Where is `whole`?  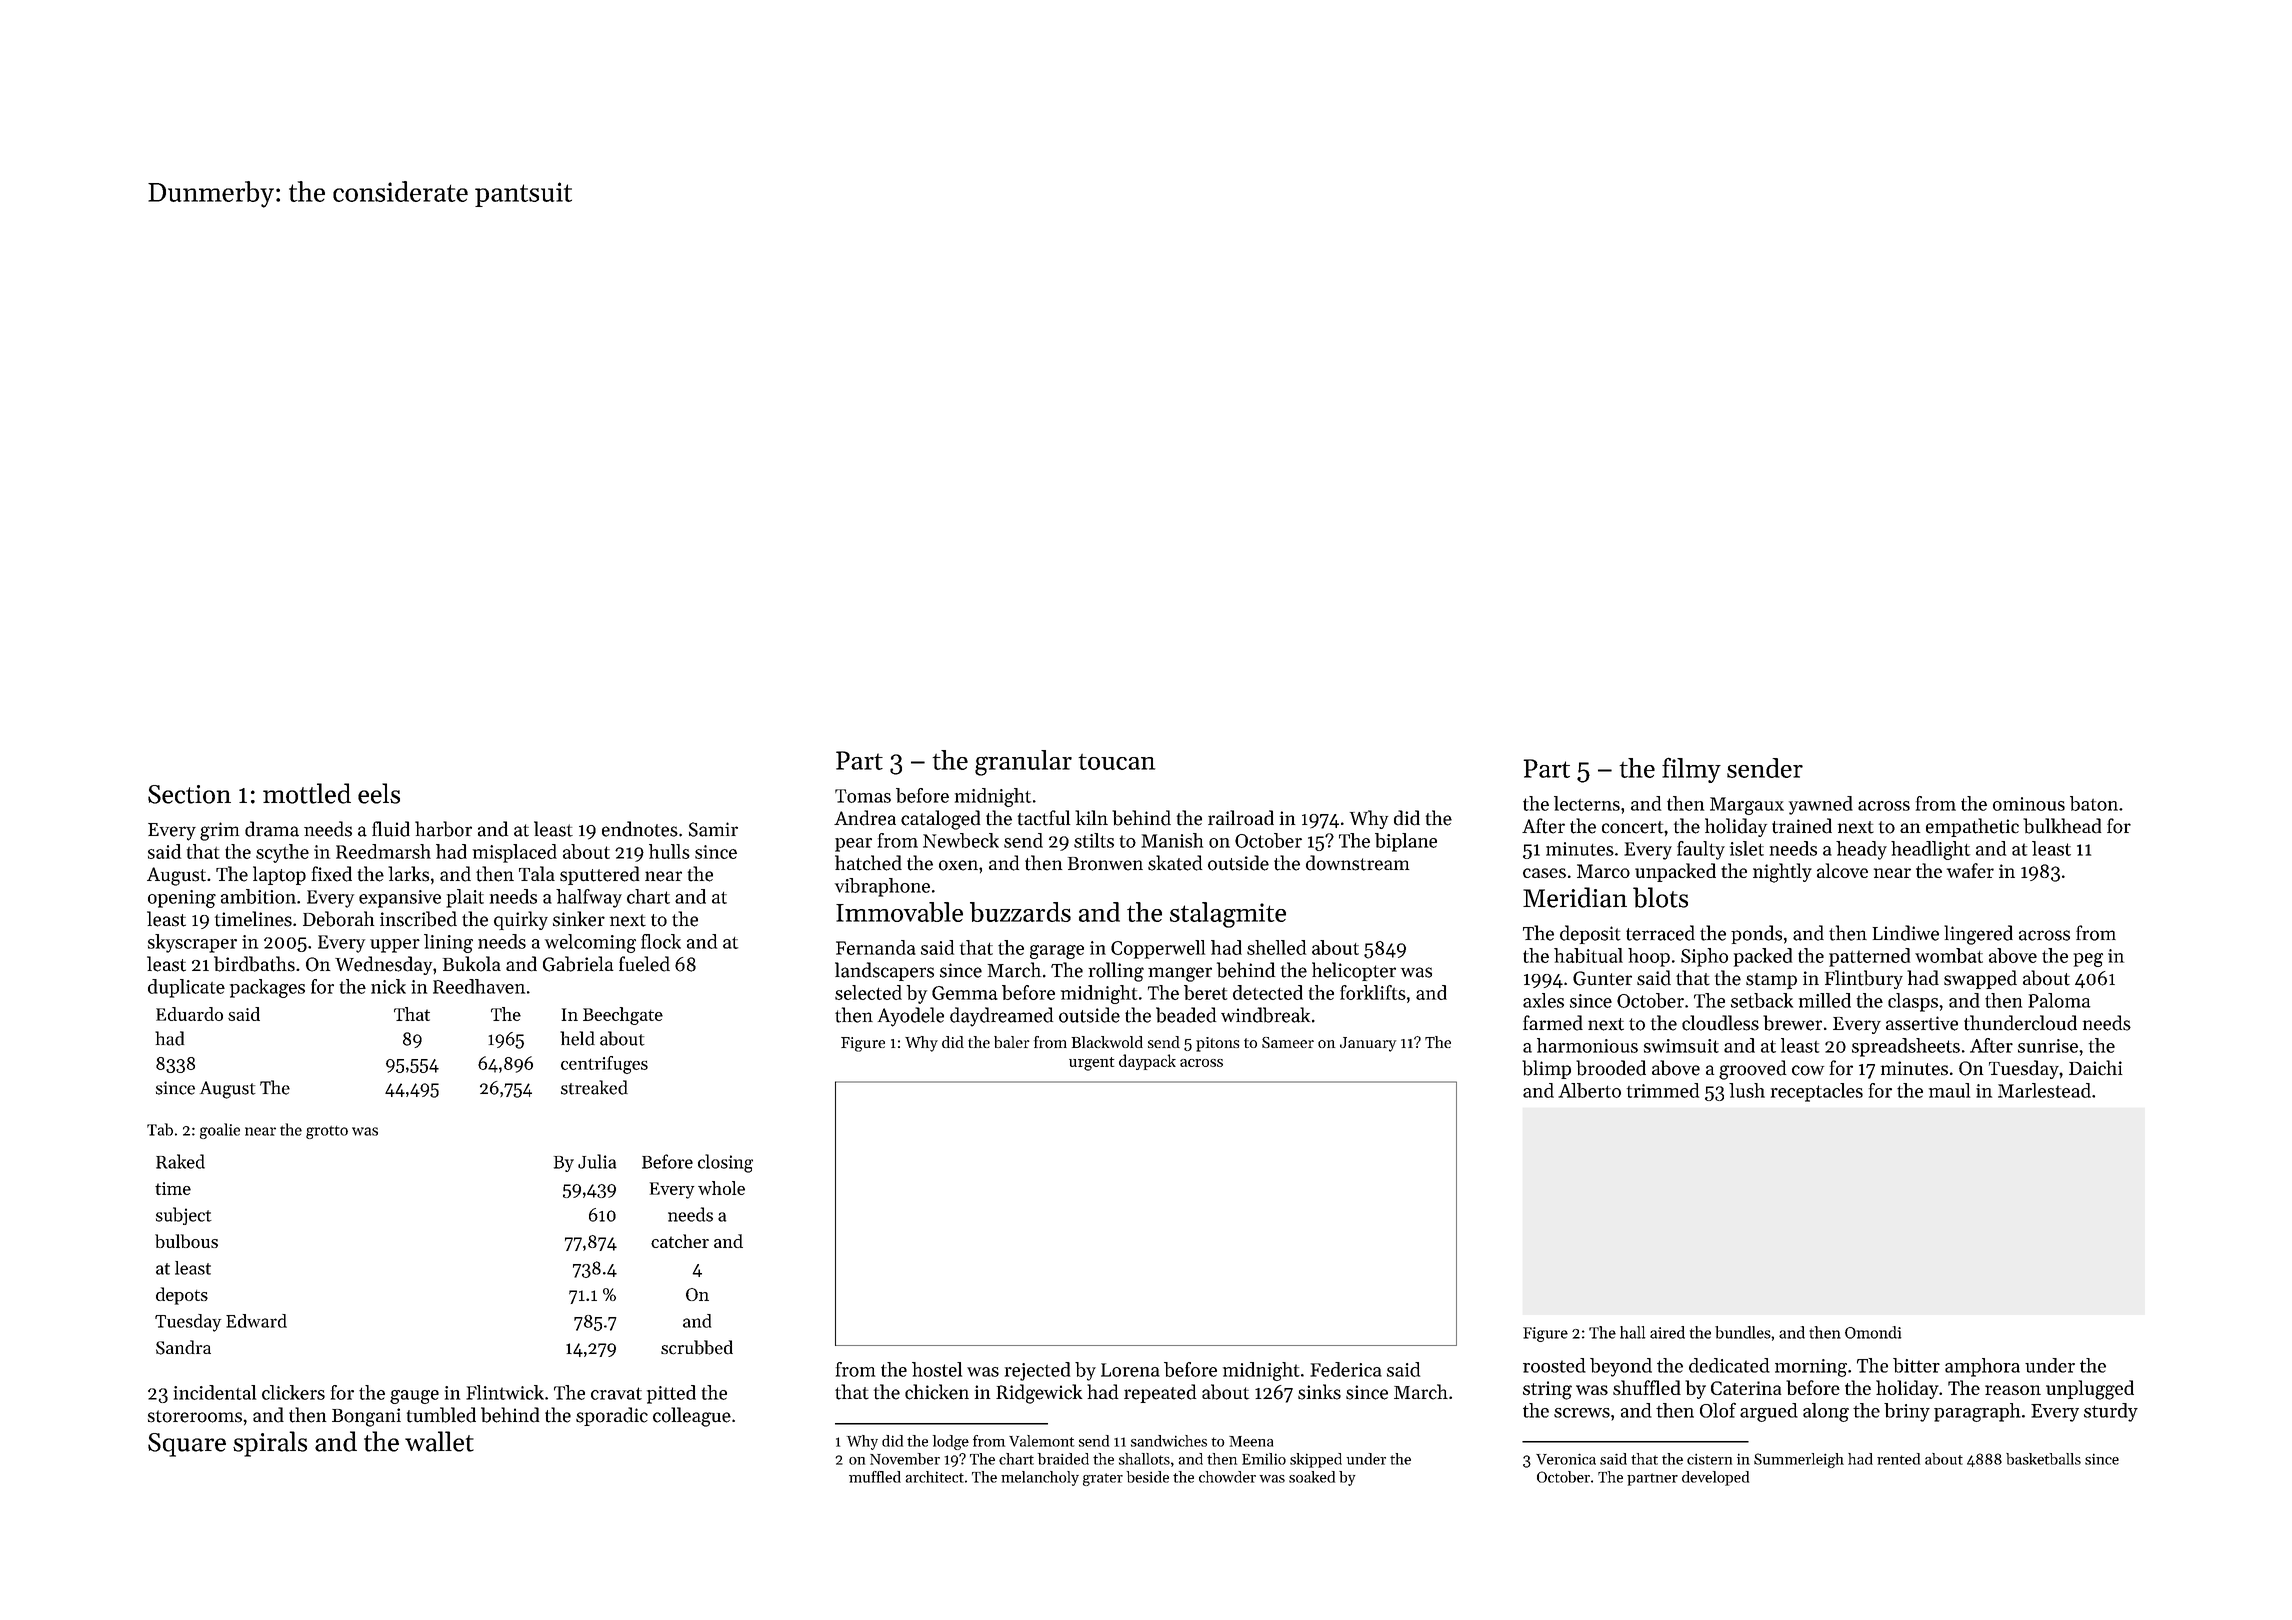 whole is located at coordinates (721, 1188).
